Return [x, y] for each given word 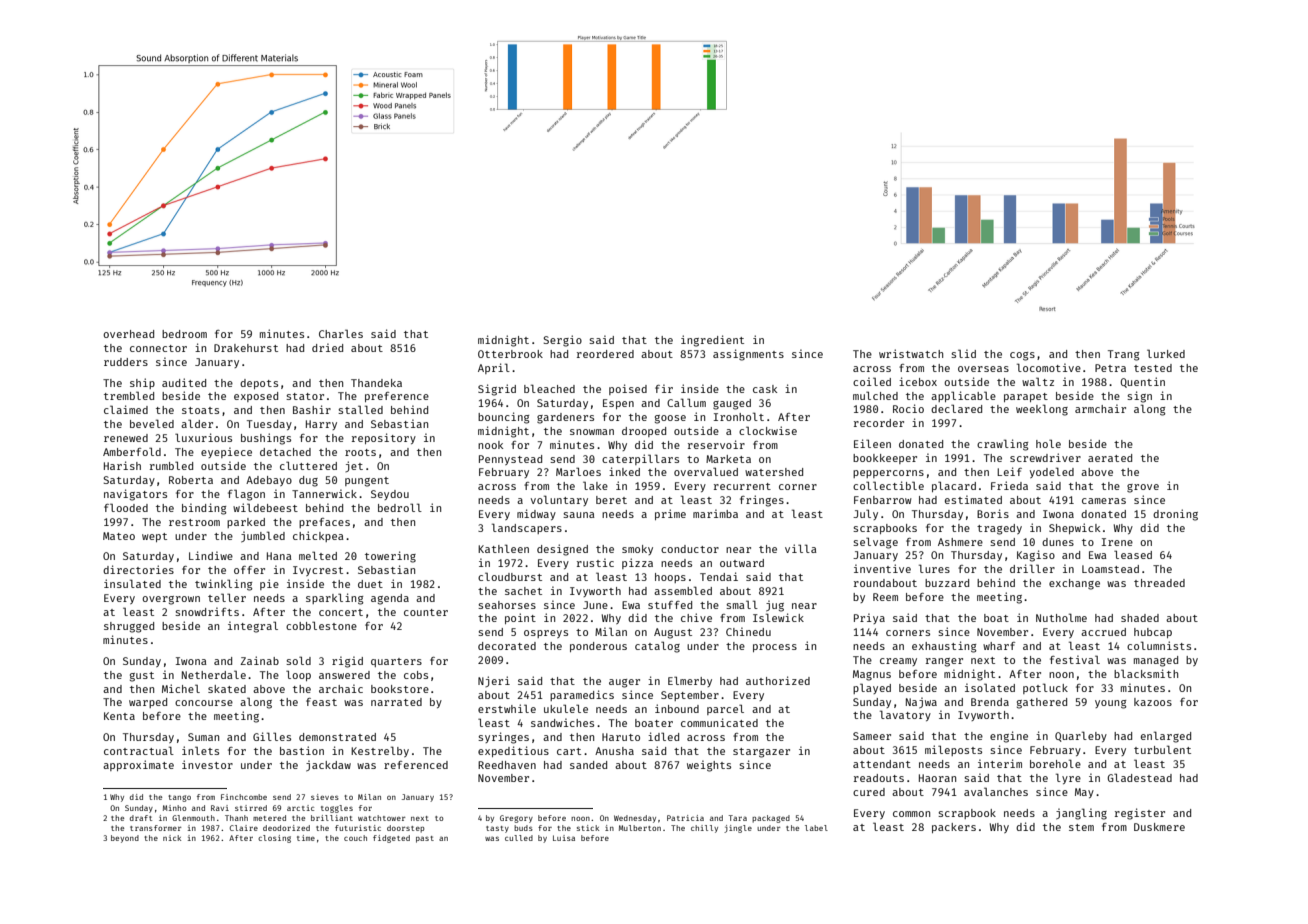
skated [227, 689]
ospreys [546, 634]
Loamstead [1110, 569]
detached [285, 452]
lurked [1166, 353]
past [425, 839]
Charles [341, 333]
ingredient [712, 341]
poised [628, 389]
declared [956, 408]
